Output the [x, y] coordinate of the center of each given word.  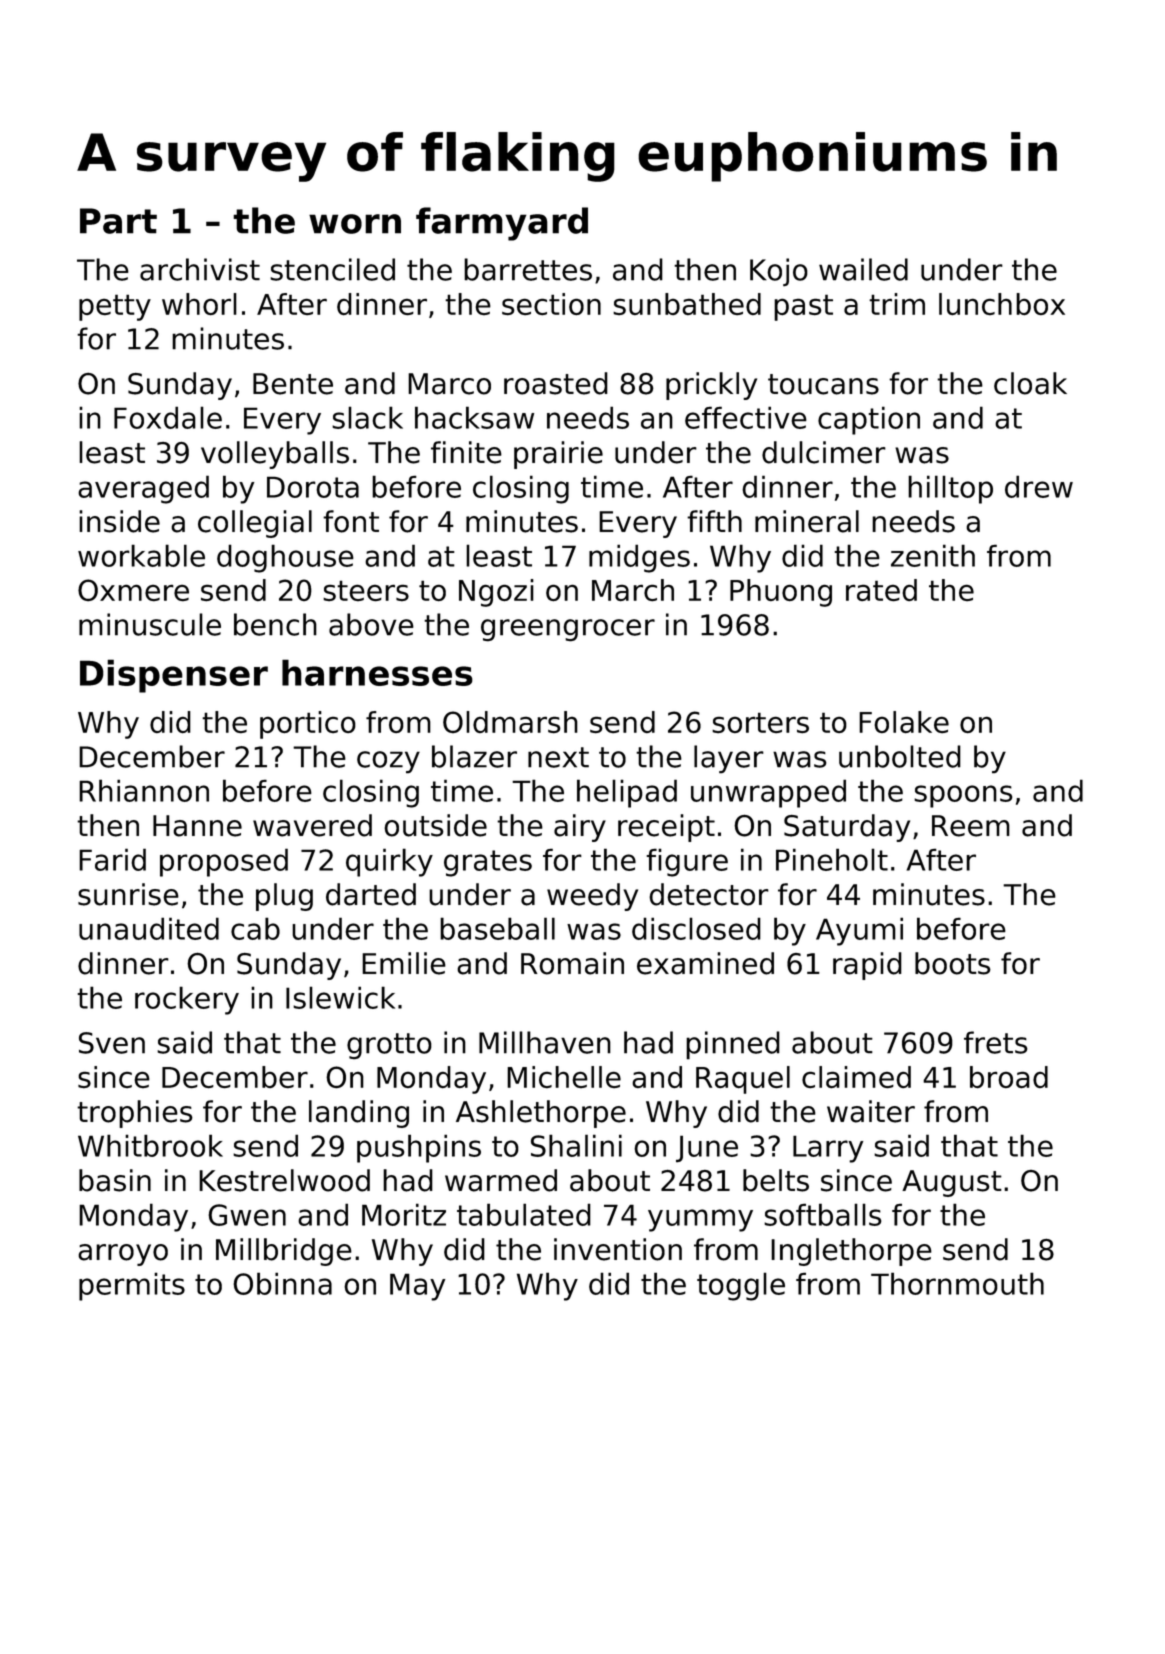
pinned [733, 1045]
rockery [187, 1000]
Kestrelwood [284, 1180]
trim [897, 304]
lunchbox [1002, 304]
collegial [255, 524]
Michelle [564, 1077]
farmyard [502, 224]
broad [1009, 1077]
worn [355, 224]
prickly [711, 386]
